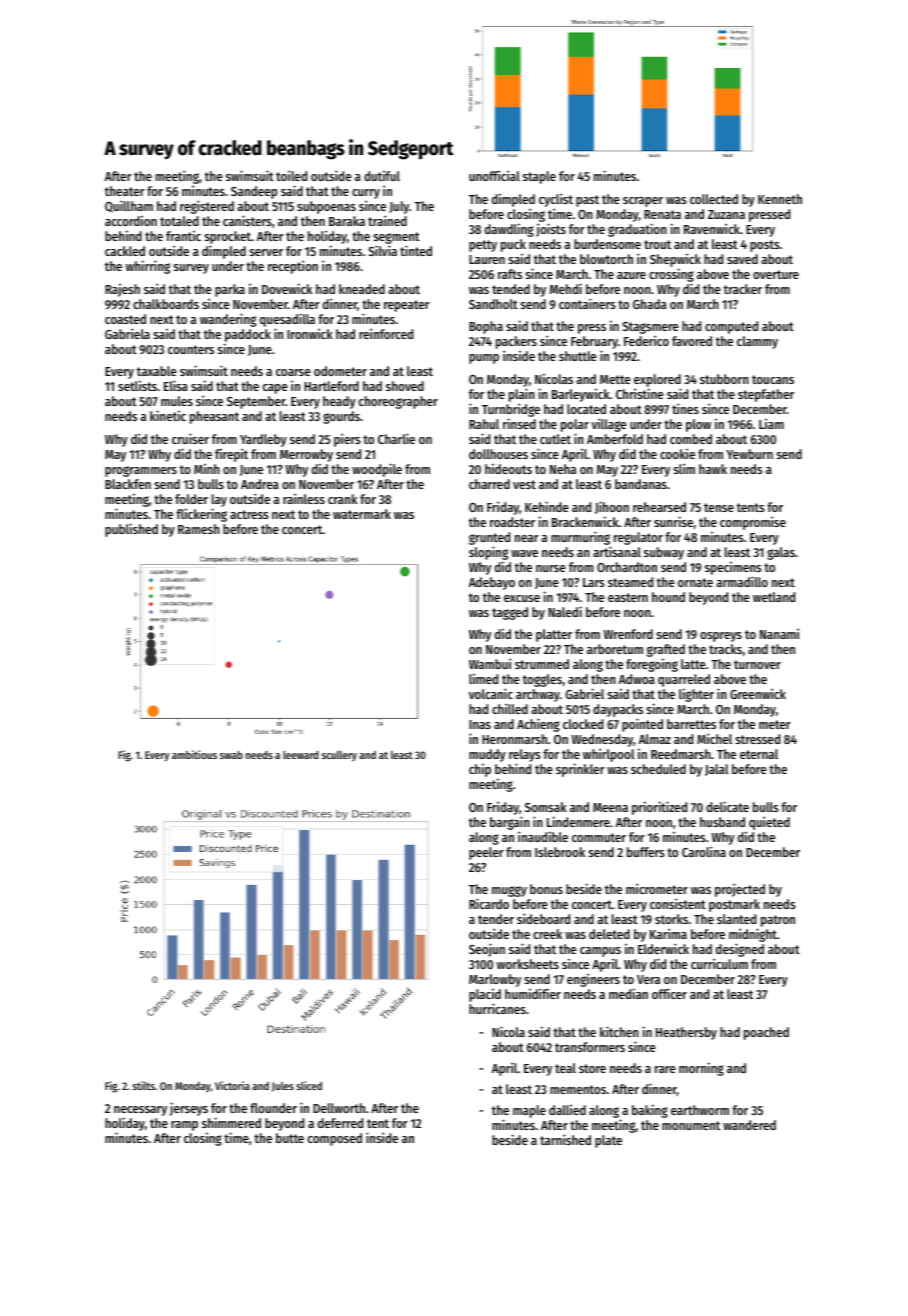  I want to click on collected, so click(714, 199).
